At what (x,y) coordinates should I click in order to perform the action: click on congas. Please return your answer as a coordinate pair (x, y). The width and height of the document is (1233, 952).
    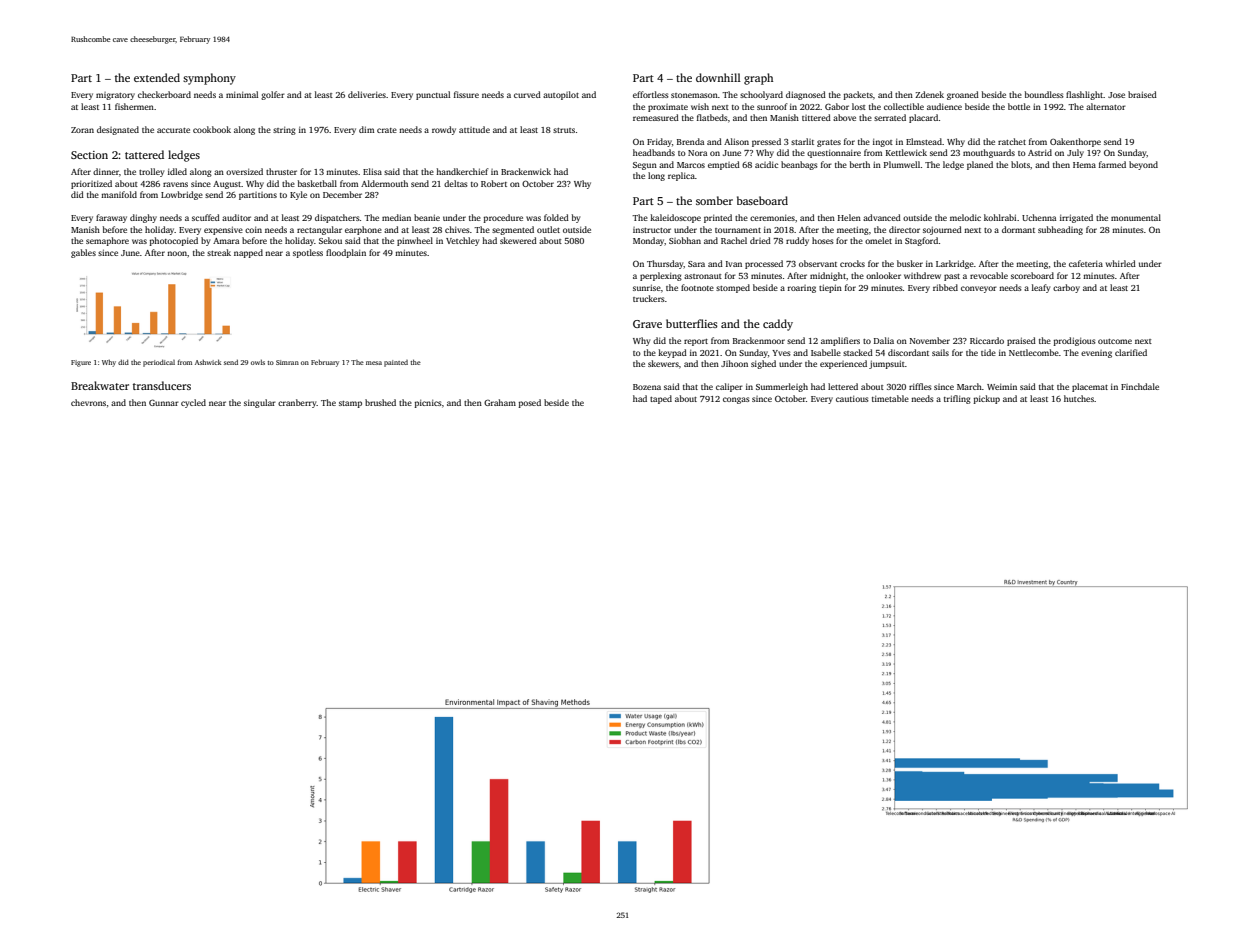
    Looking at the image, I should click on (736, 400).
